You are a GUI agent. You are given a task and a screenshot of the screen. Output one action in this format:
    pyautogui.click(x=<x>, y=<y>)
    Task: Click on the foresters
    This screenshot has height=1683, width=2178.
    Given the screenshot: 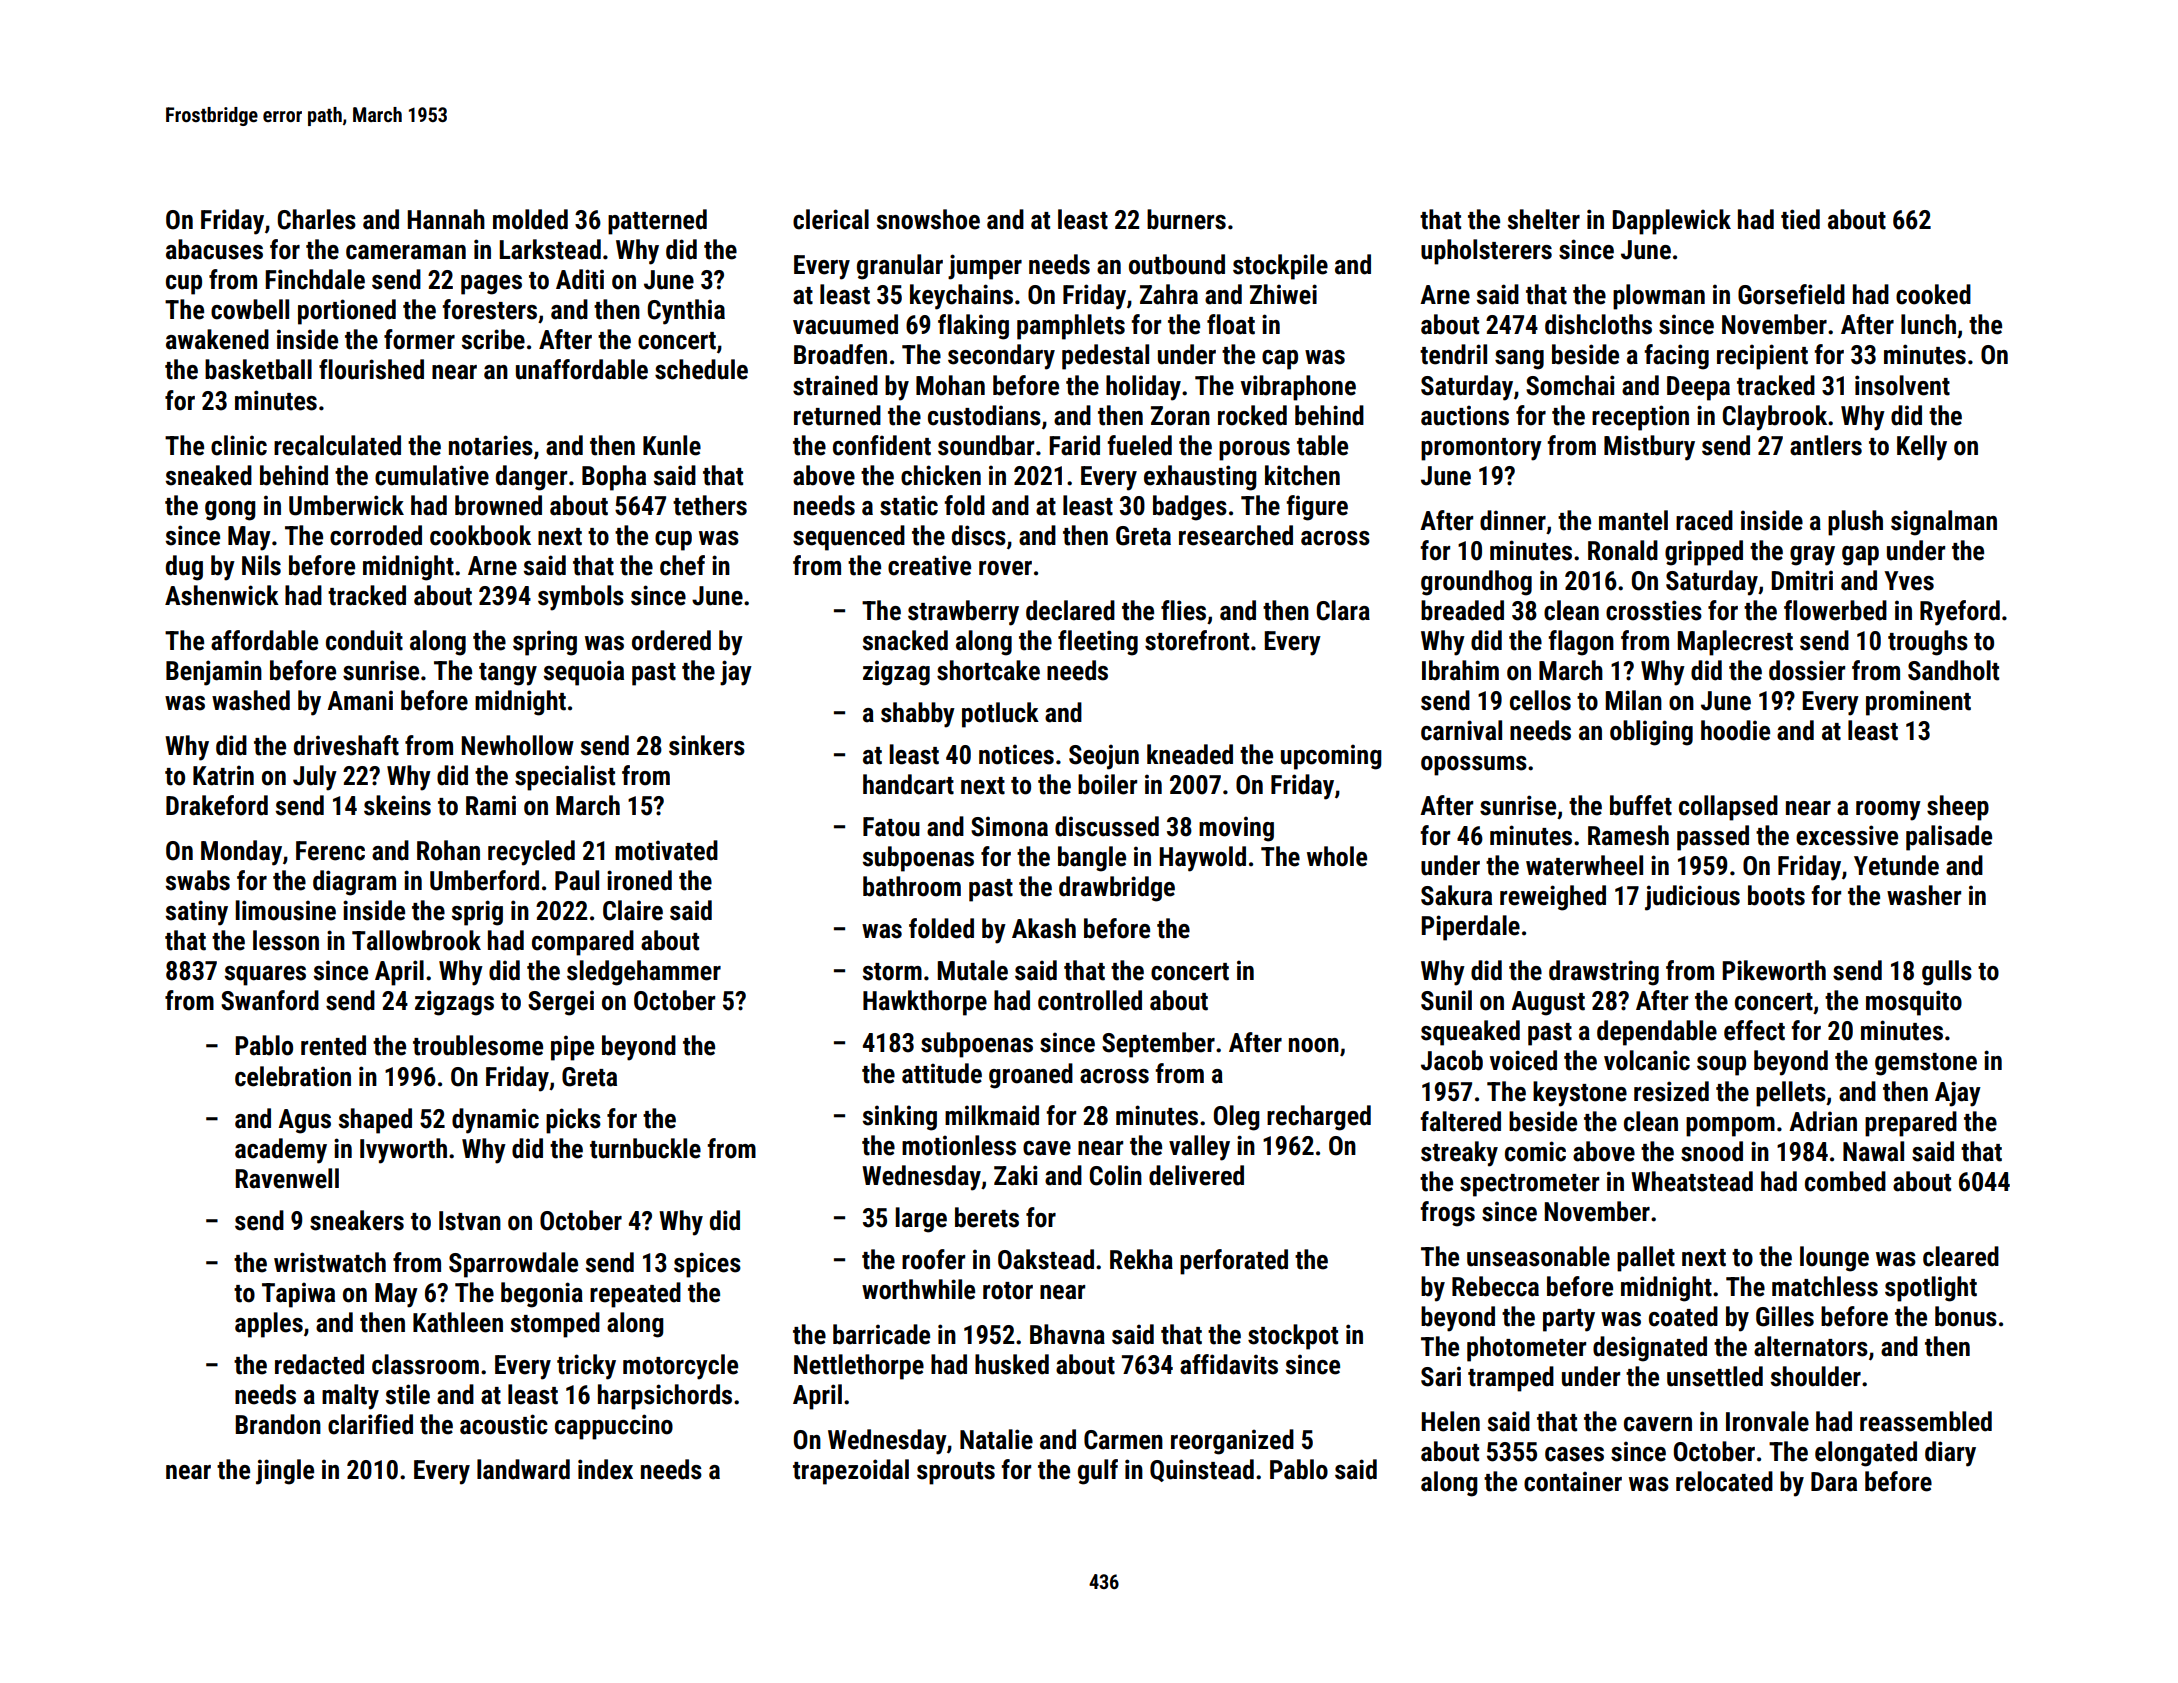 What is the action you would take?
    pyautogui.click(x=489, y=309)
